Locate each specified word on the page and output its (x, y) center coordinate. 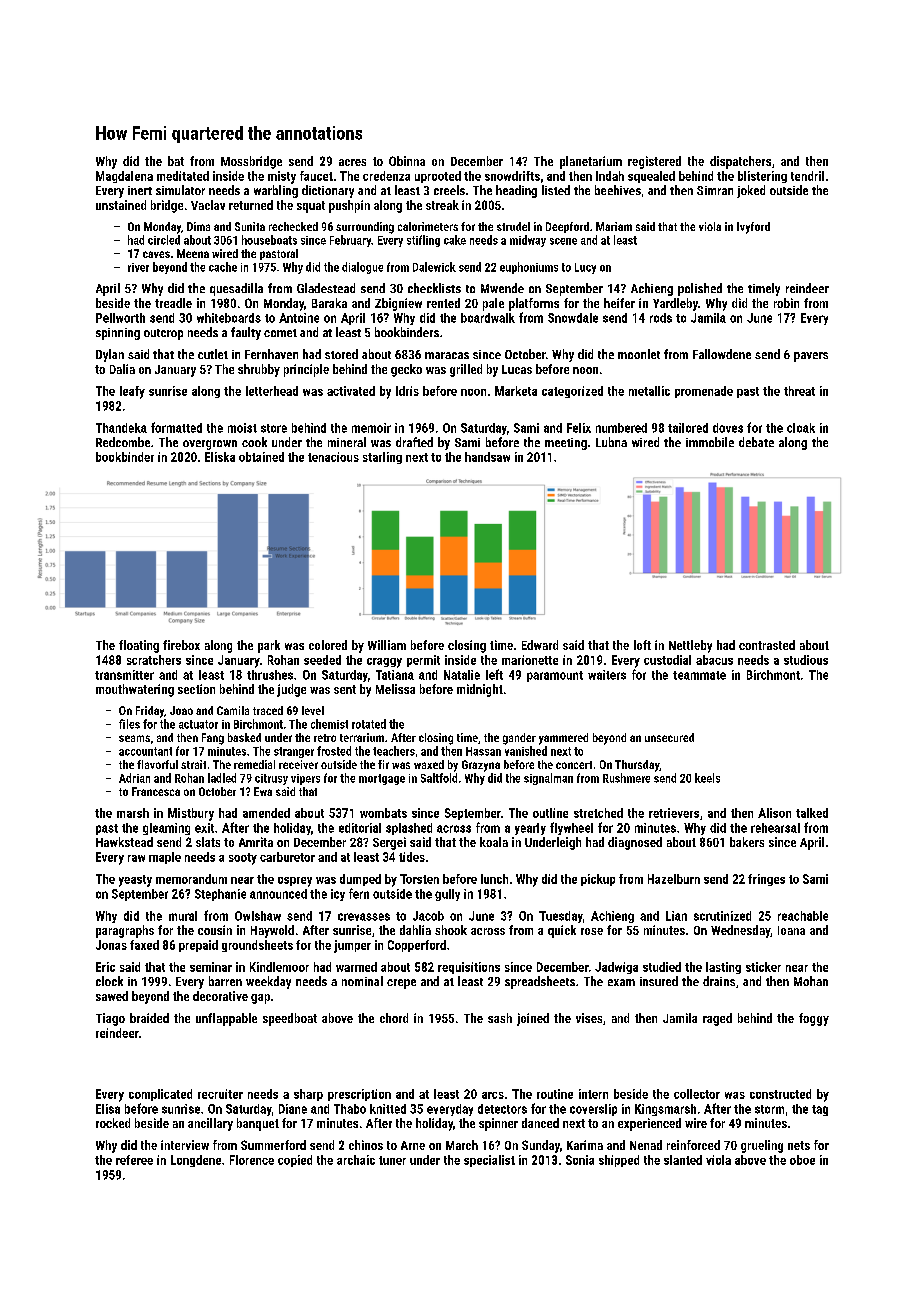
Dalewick (434, 267)
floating (139, 646)
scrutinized (722, 916)
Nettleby (690, 646)
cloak (801, 428)
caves (156, 254)
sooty (243, 859)
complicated (160, 1095)
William (387, 645)
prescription (359, 1095)
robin (786, 303)
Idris (407, 391)
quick (562, 931)
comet (280, 333)
